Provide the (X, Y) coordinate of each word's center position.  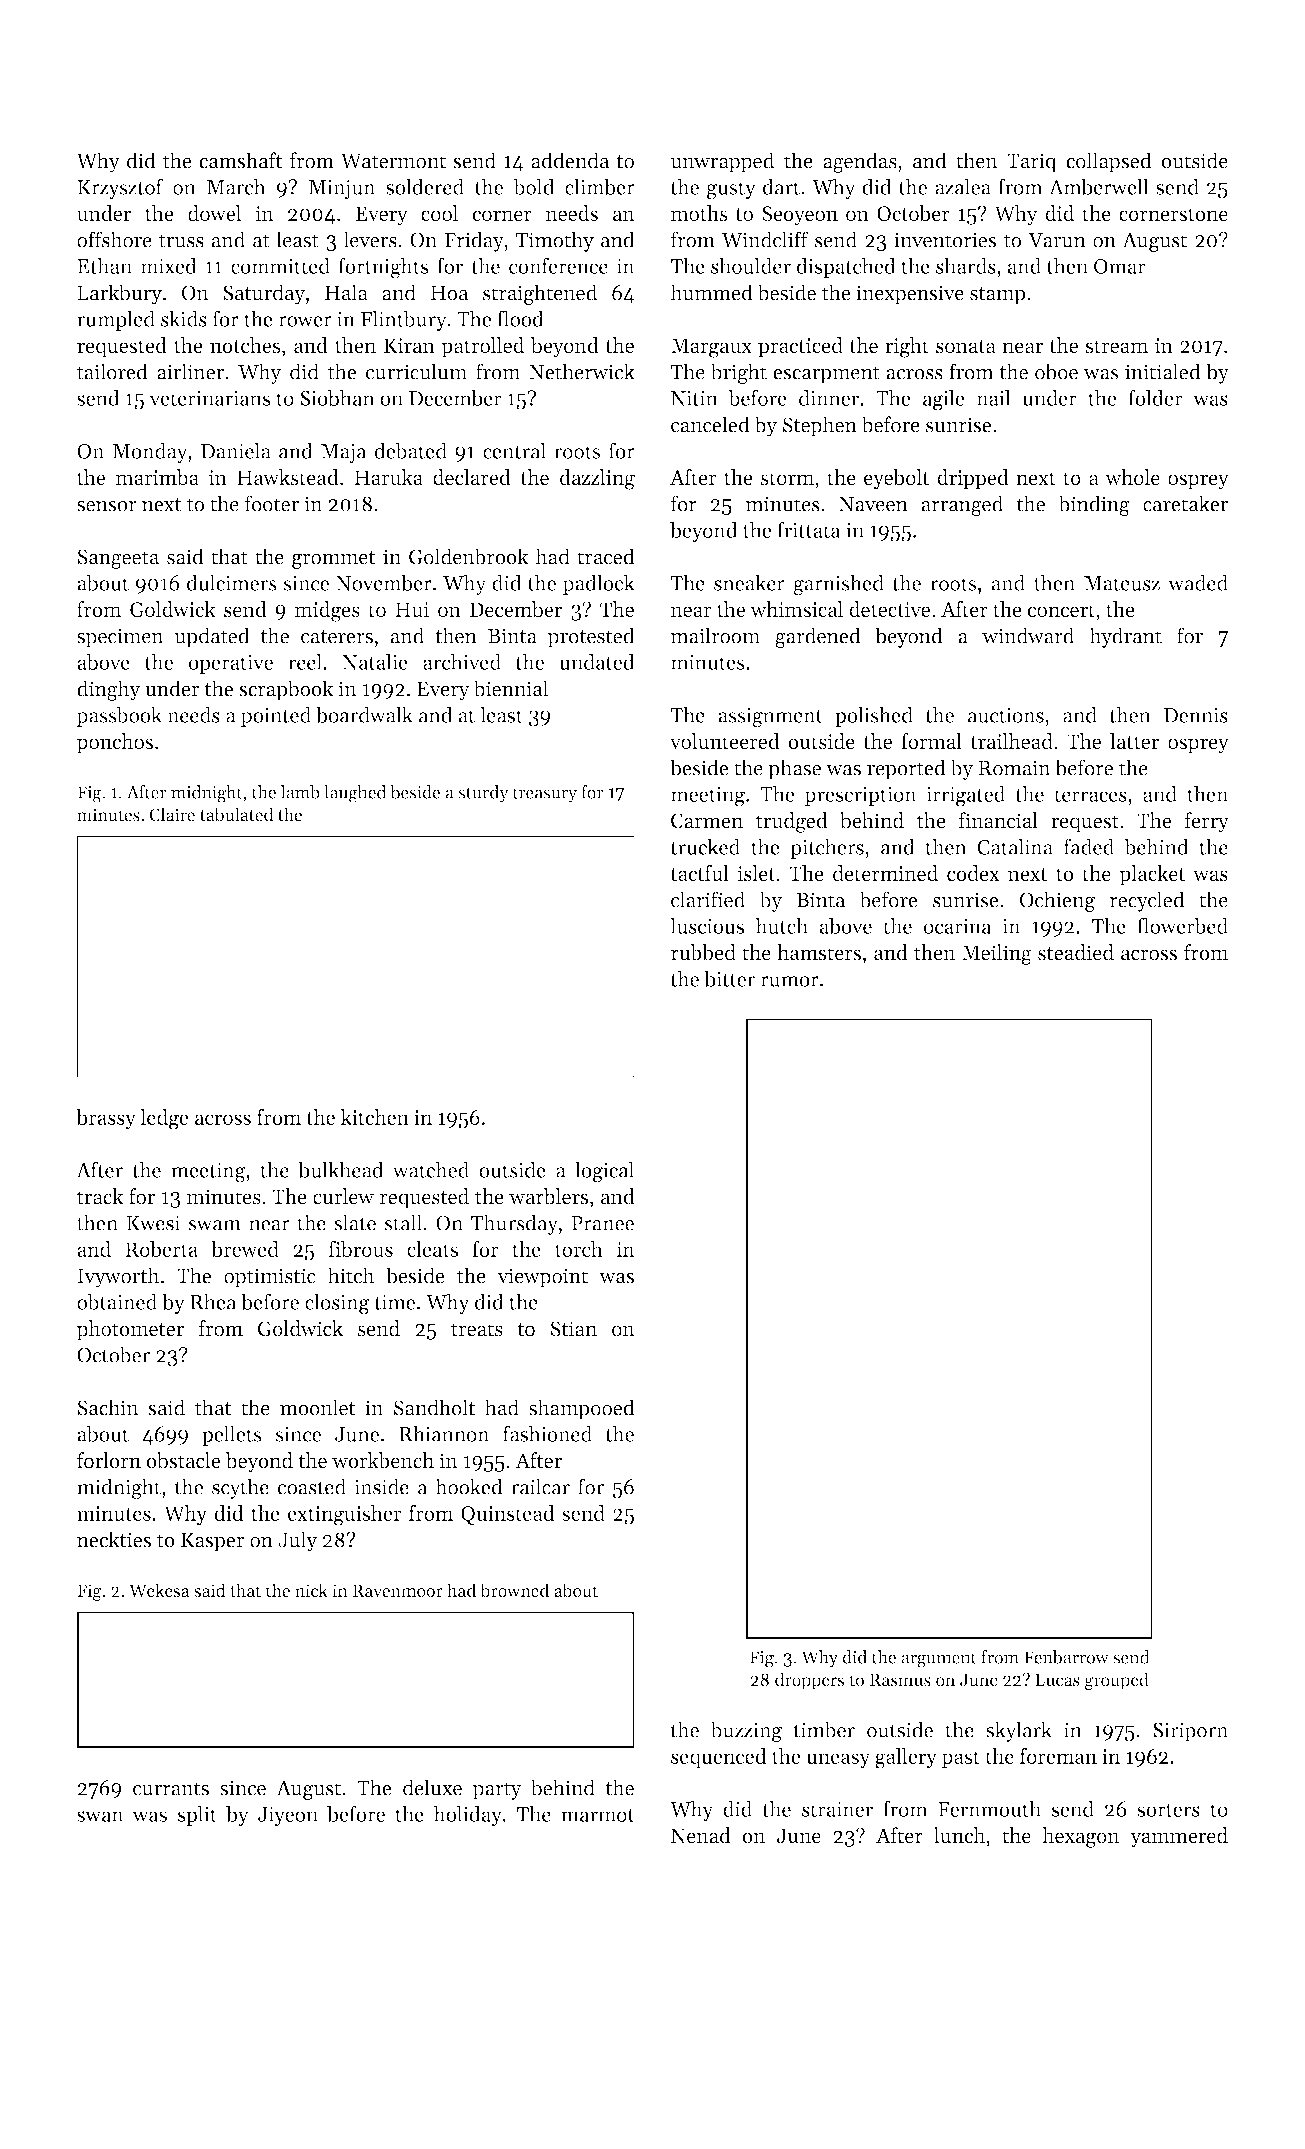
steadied (1076, 952)
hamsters (819, 952)
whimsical (796, 609)
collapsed (1109, 162)
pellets (232, 1435)
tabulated (236, 814)
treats (477, 1330)
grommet (334, 560)
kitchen (374, 1117)
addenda (570, 160)
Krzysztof (120, 188)
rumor (790, 981)
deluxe (432, 1787)
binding (1094, 505)
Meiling (997, 954)
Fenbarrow (1066, 1657)
